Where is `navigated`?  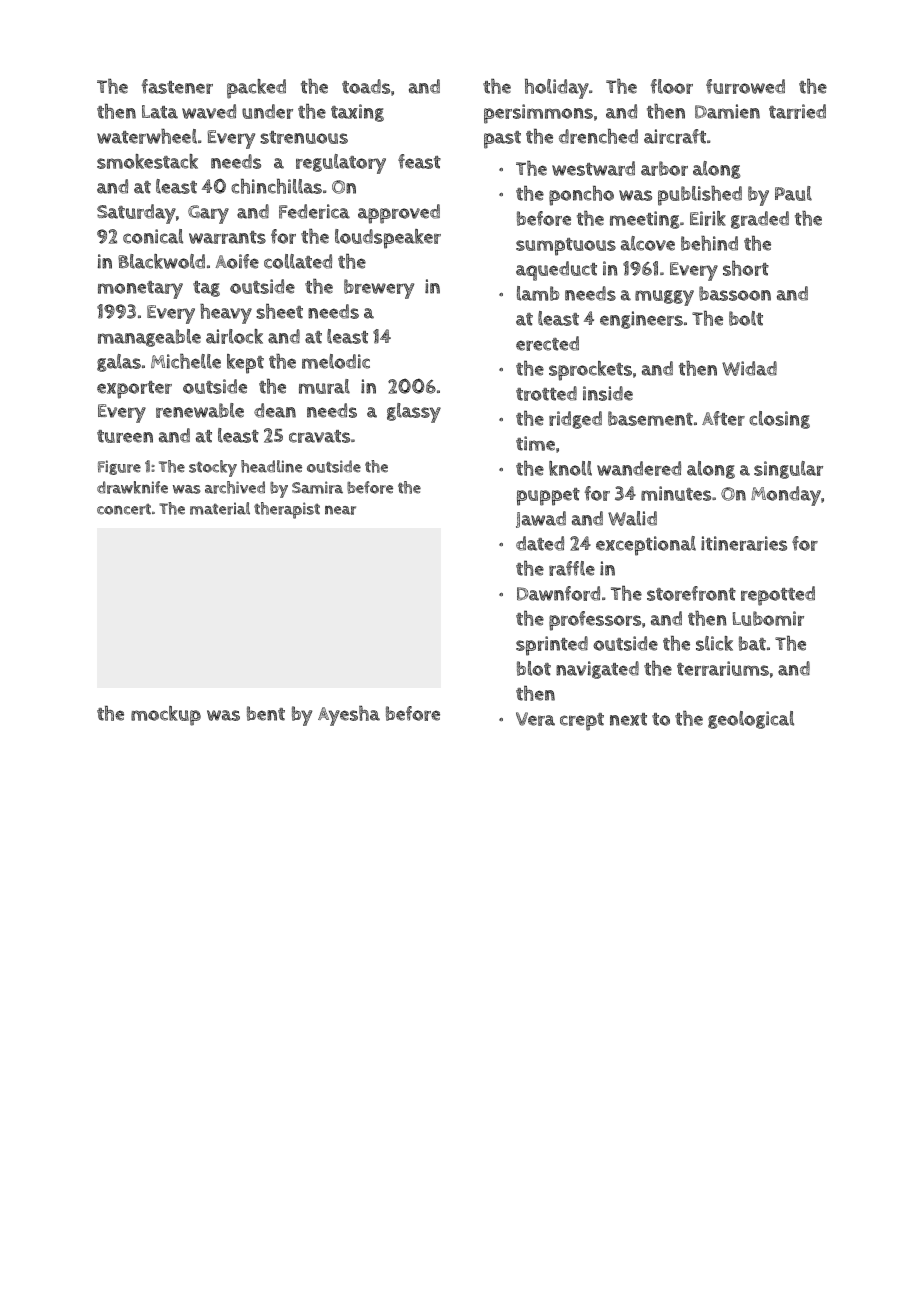 navigated is located at coordinates (597, 670).
